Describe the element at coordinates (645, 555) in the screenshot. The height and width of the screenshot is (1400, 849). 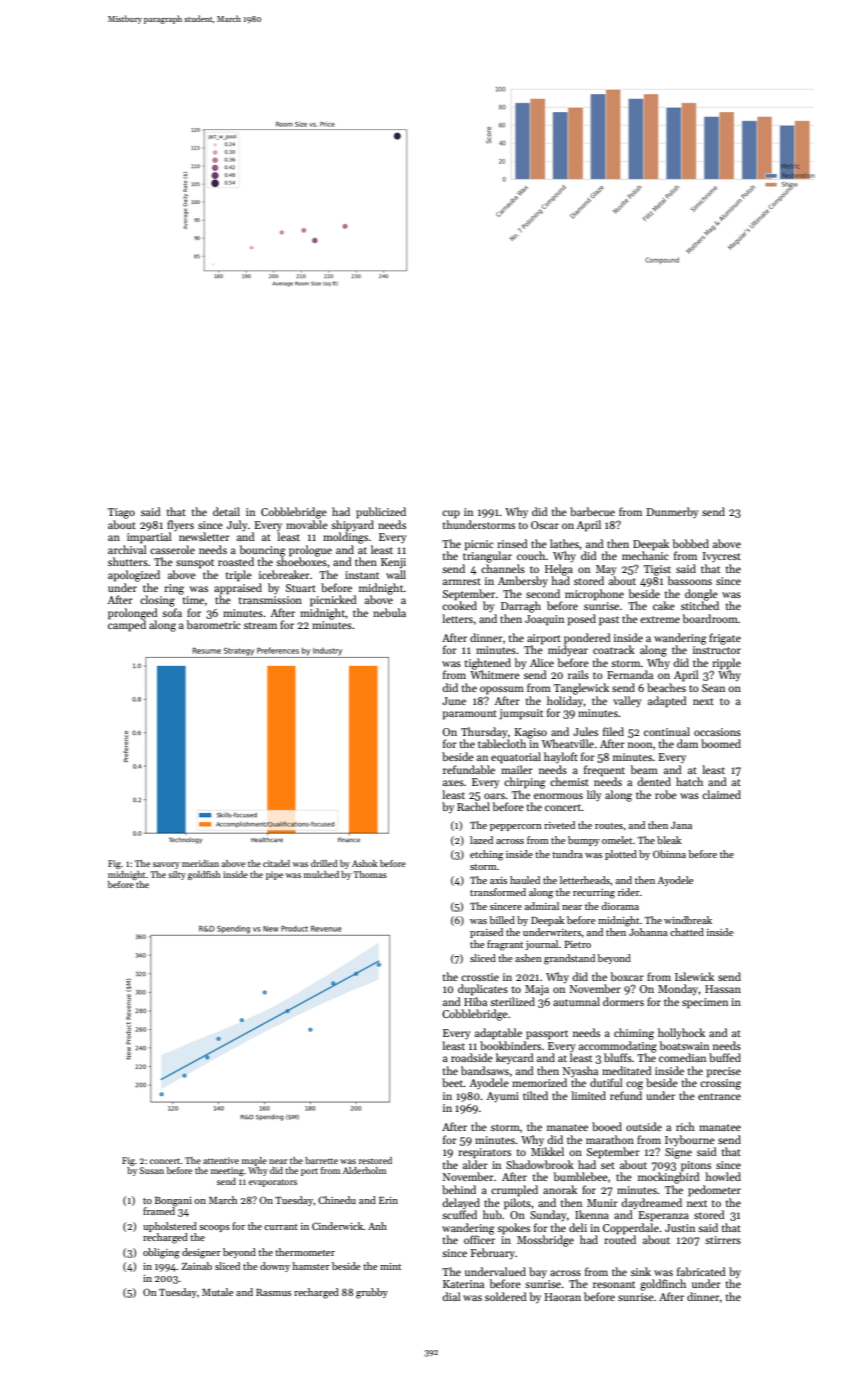
I see `mechanic` at that location.
